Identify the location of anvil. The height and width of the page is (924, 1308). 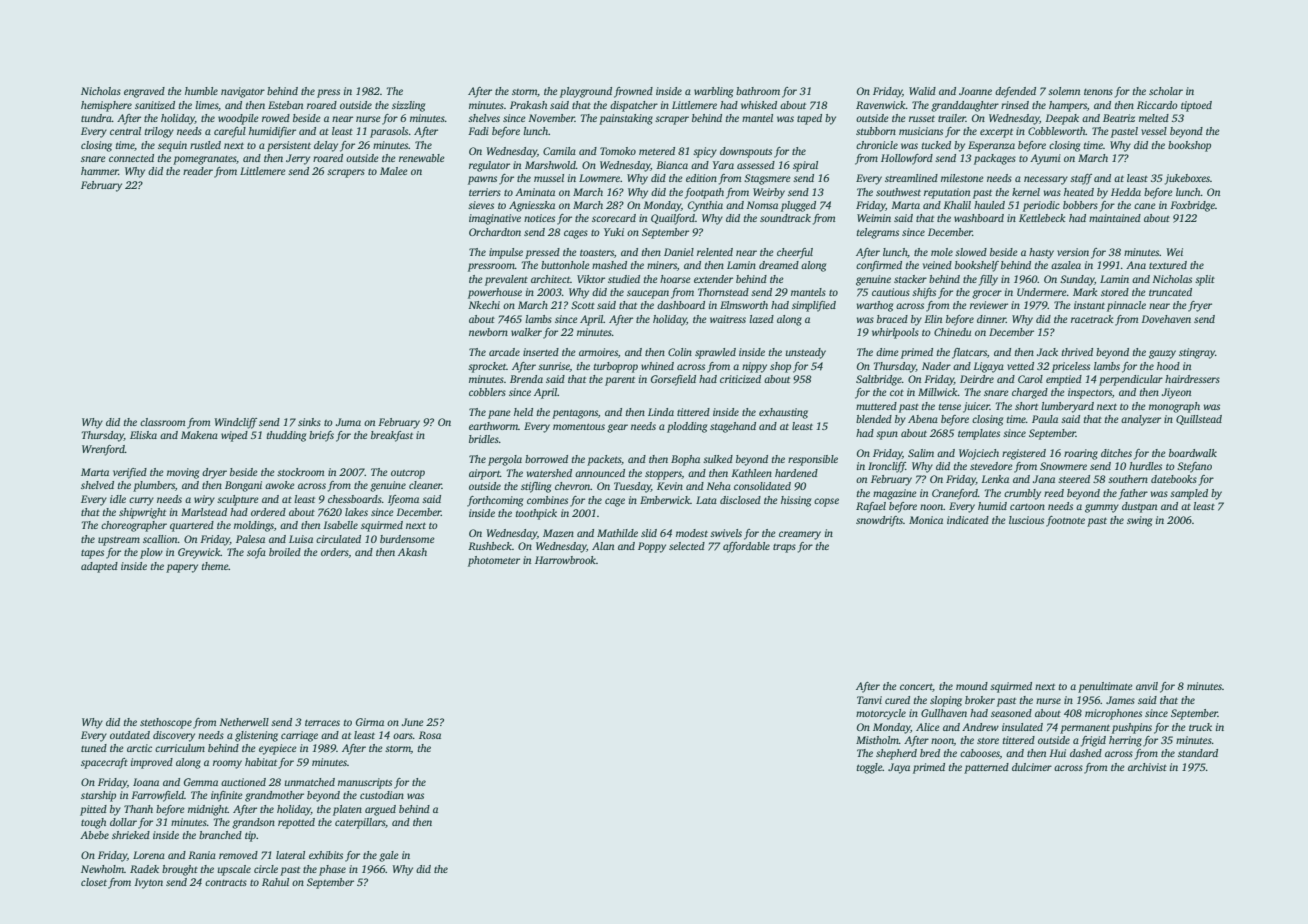
(1147, 686).
